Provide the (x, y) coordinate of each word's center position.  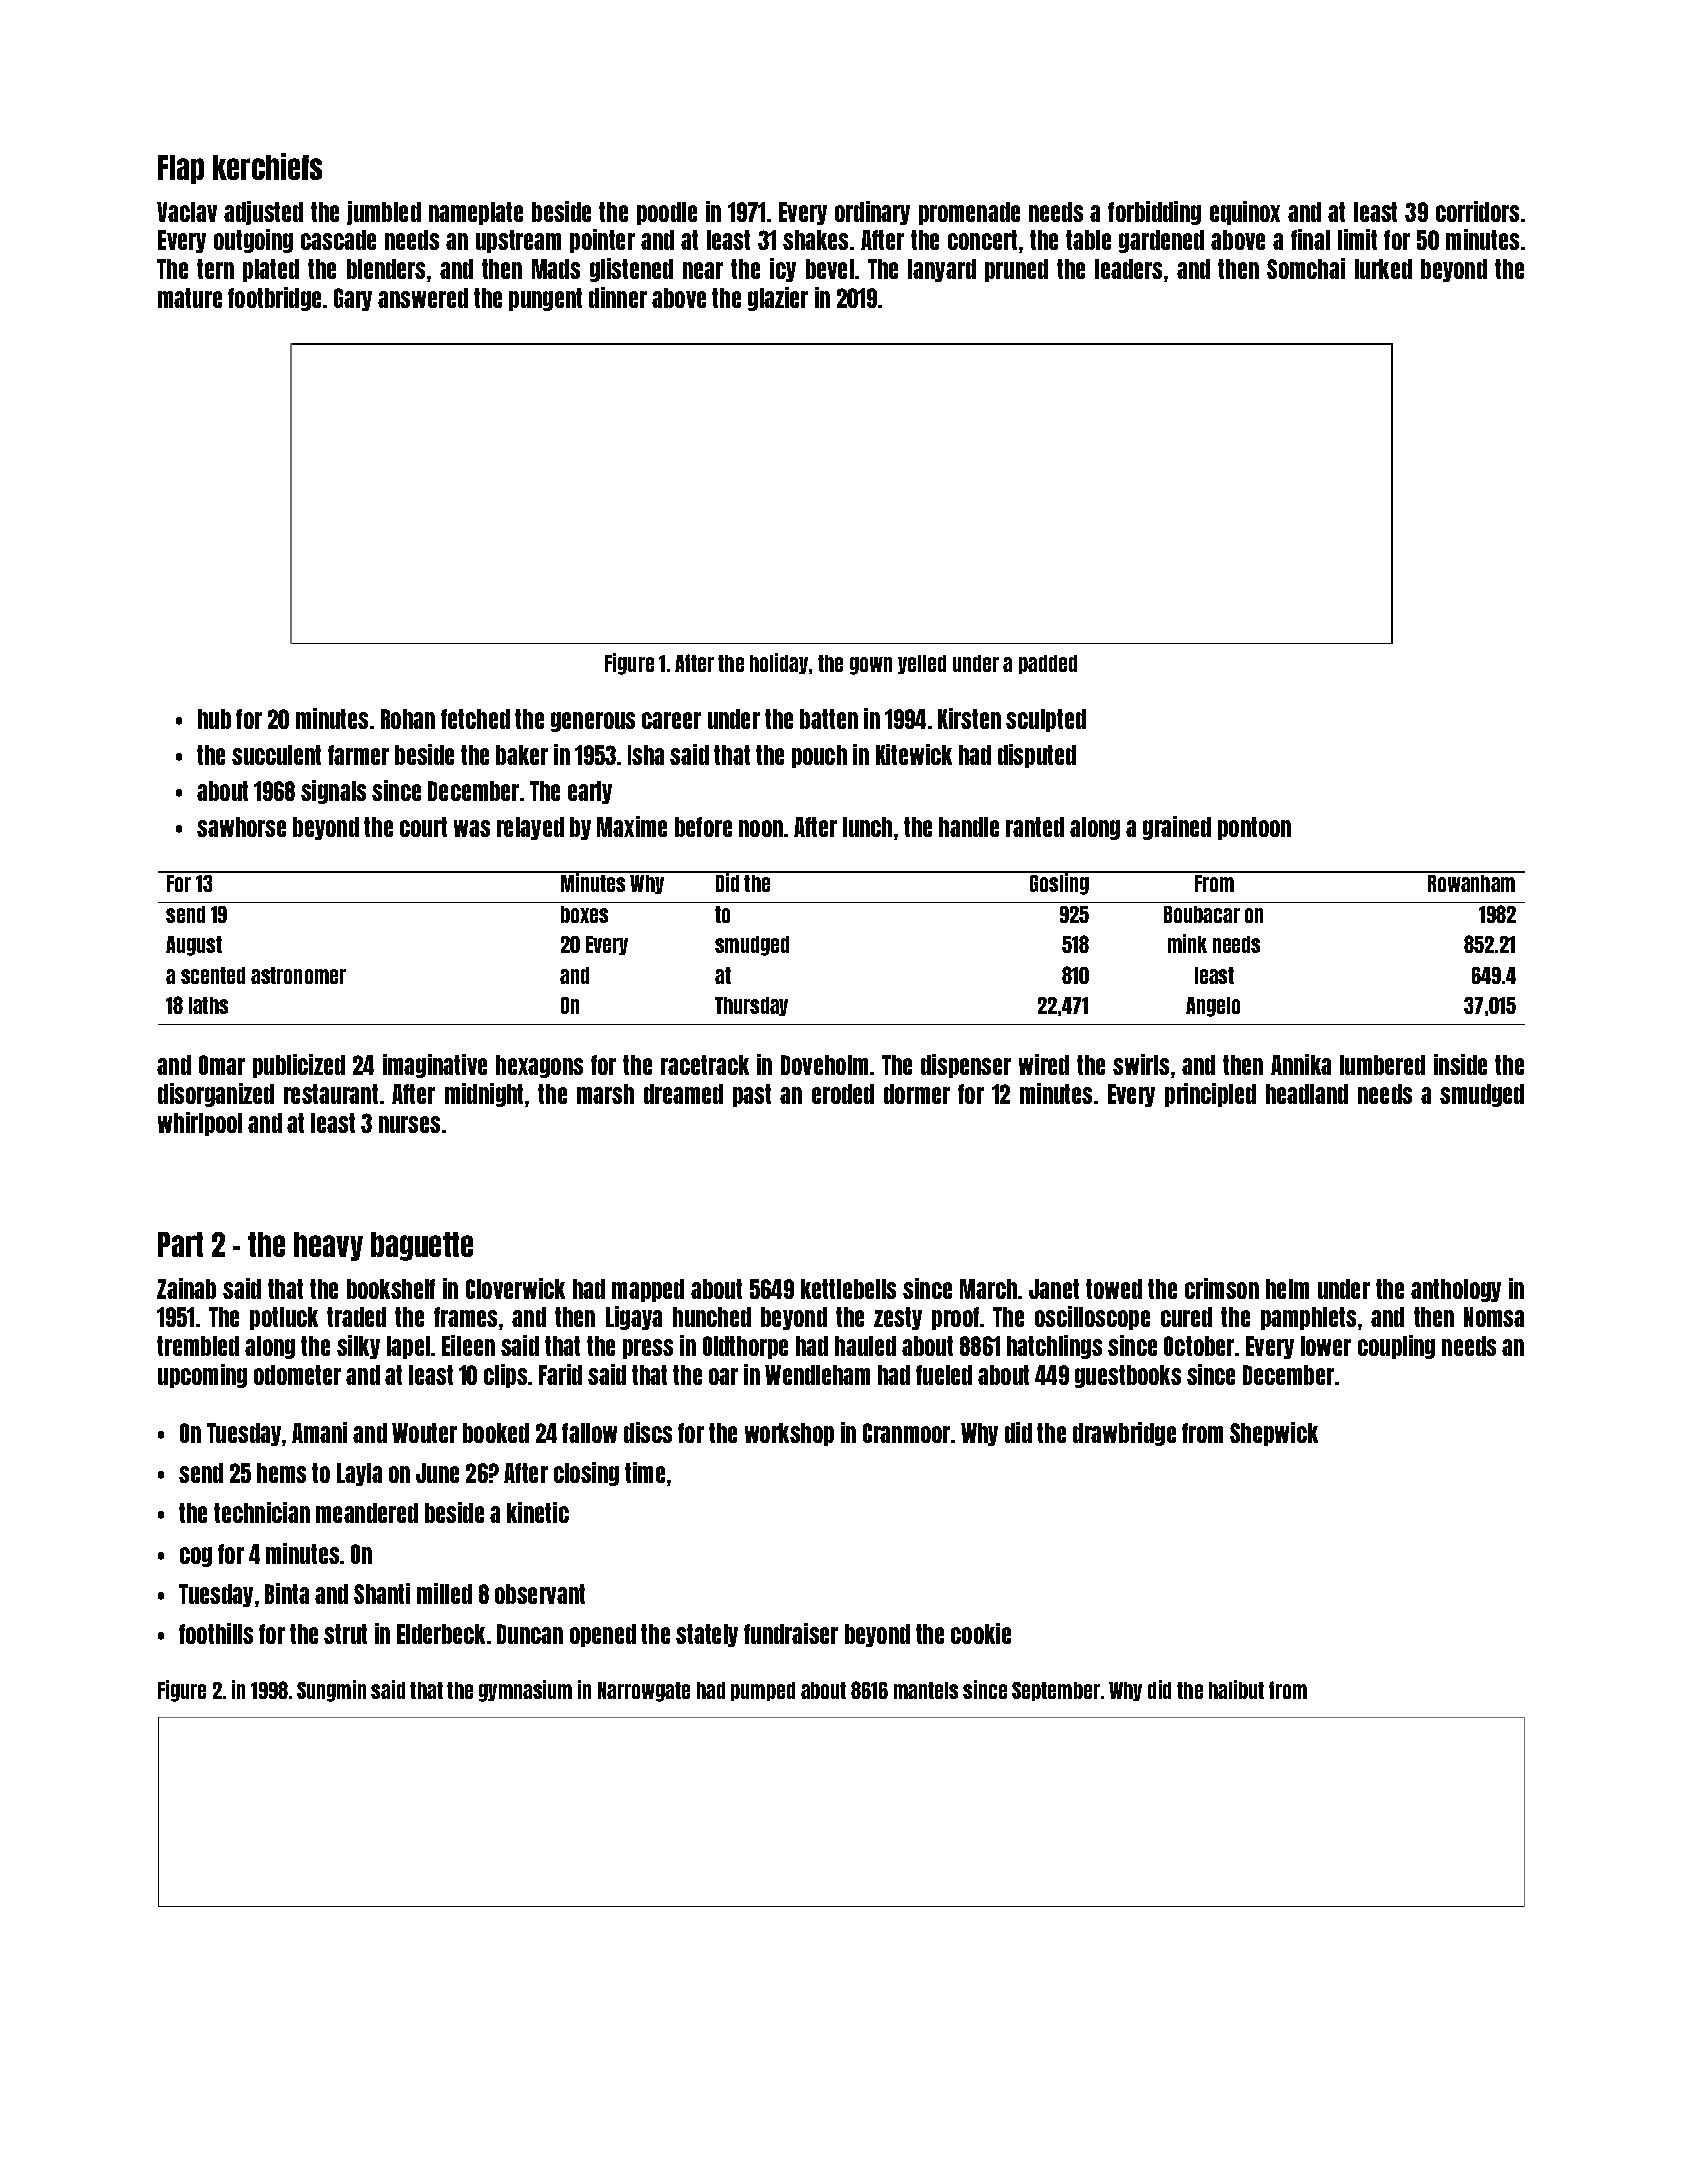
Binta (287, 1593)
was (472, 828)
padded (1048, 664)
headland (1307, 1094)
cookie (981, 1633)
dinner (618, 297)
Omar (222, 1065)
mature (190, 298)
